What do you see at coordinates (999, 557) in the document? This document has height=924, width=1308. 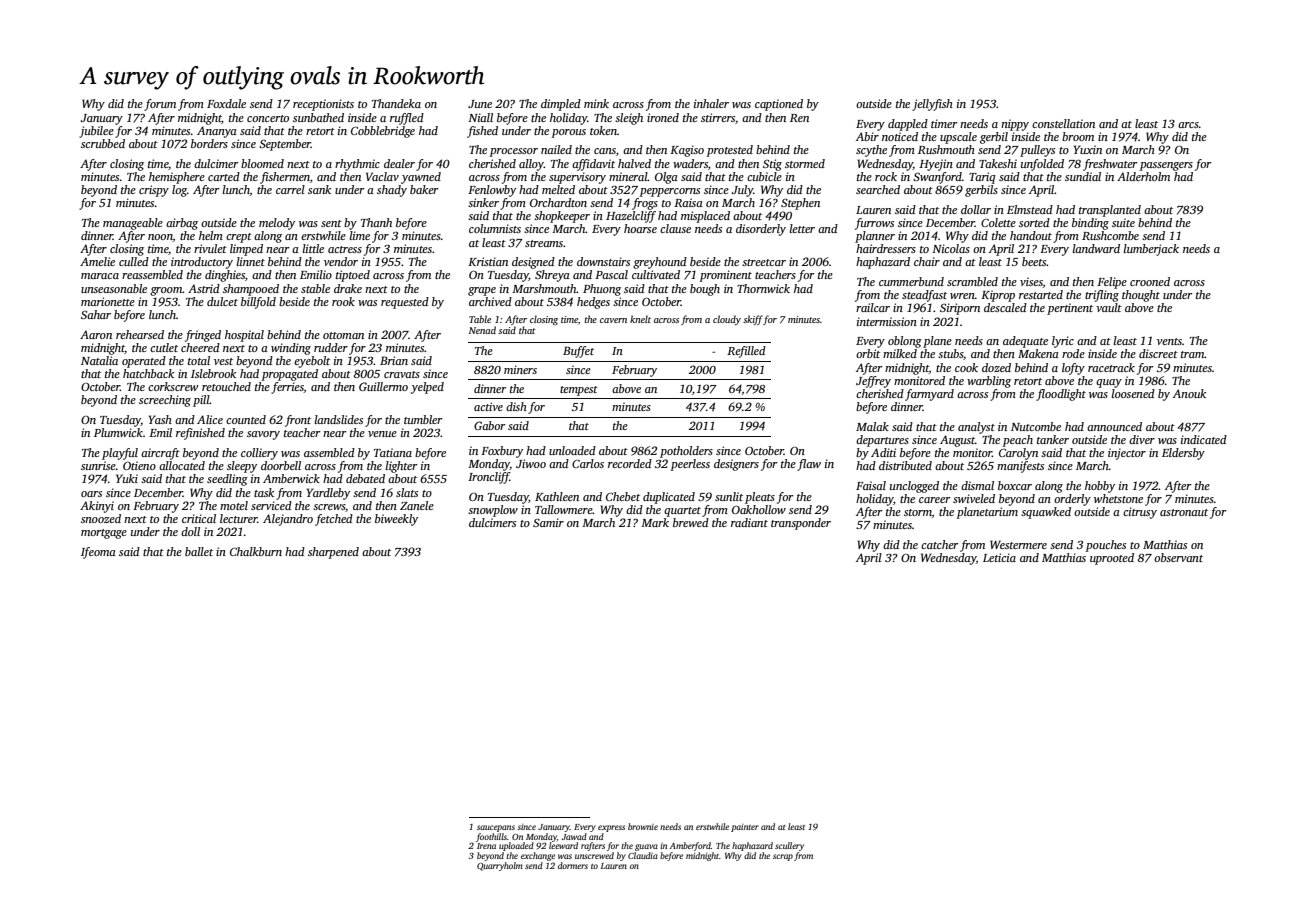 I see `Leticia` at bounding box center [999, 557].
